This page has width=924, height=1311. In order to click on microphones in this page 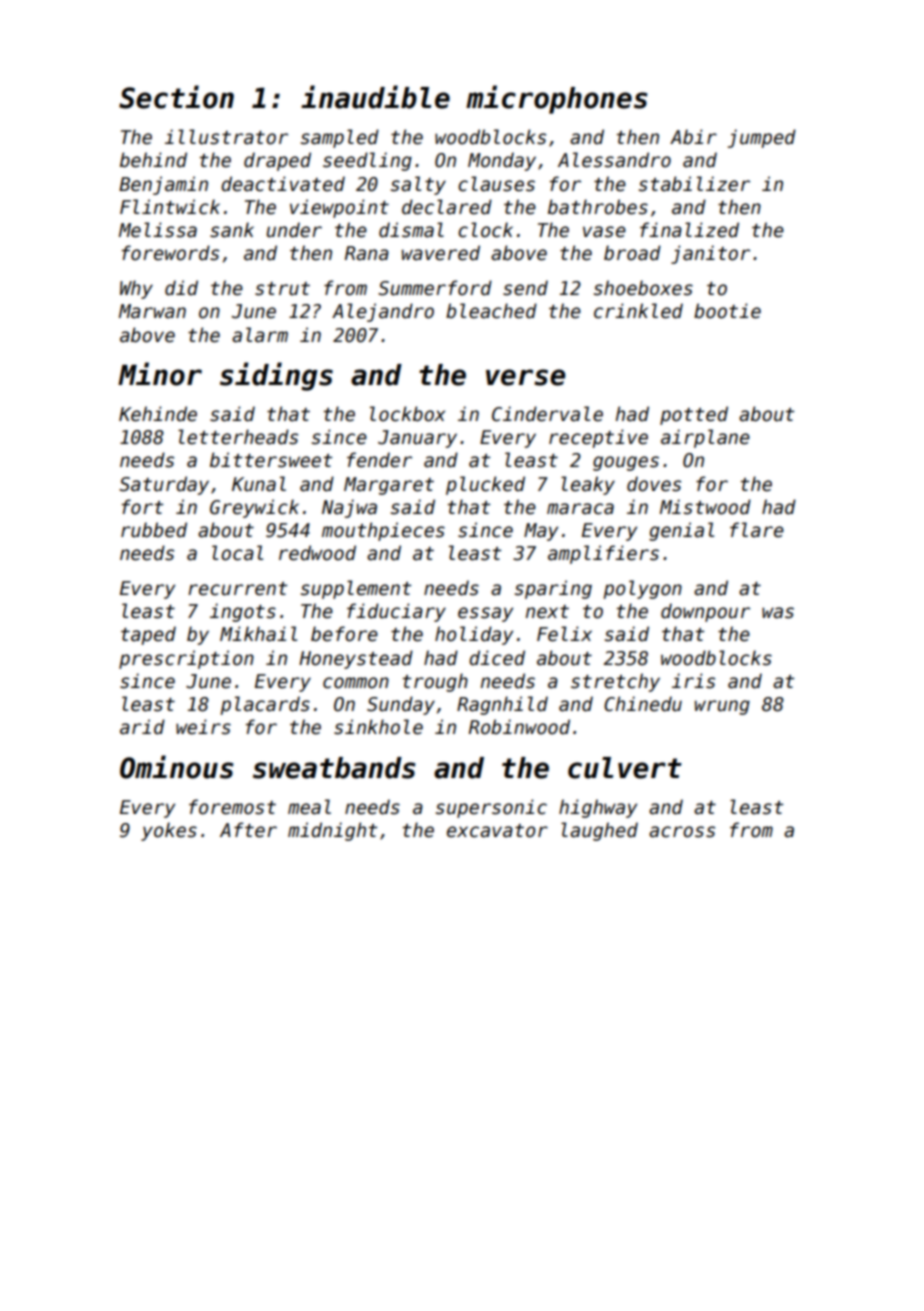, I will do `click(556, 99)`.
